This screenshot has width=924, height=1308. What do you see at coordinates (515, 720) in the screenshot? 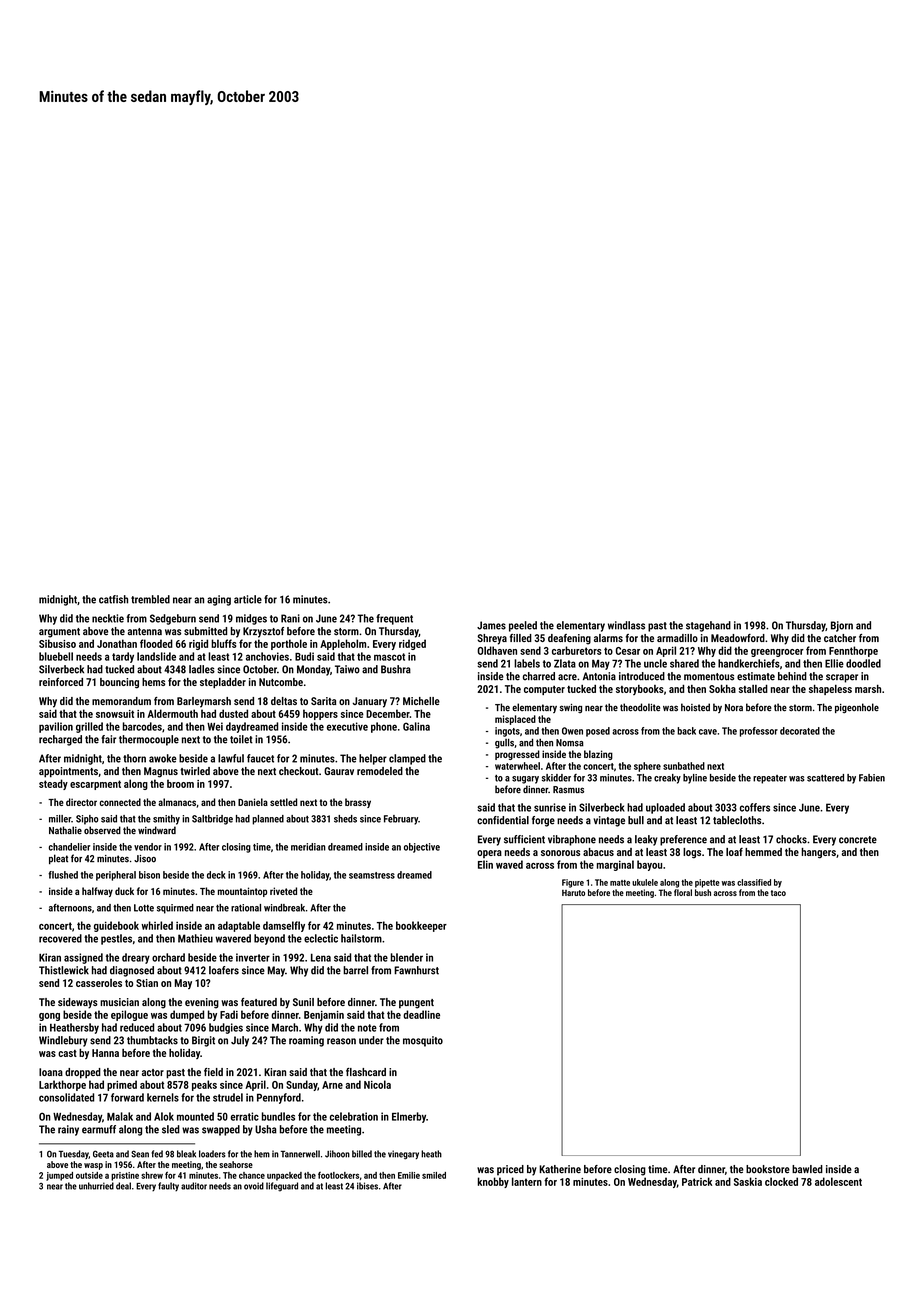
I see `misplaced` at bounding box center [515, 720].
